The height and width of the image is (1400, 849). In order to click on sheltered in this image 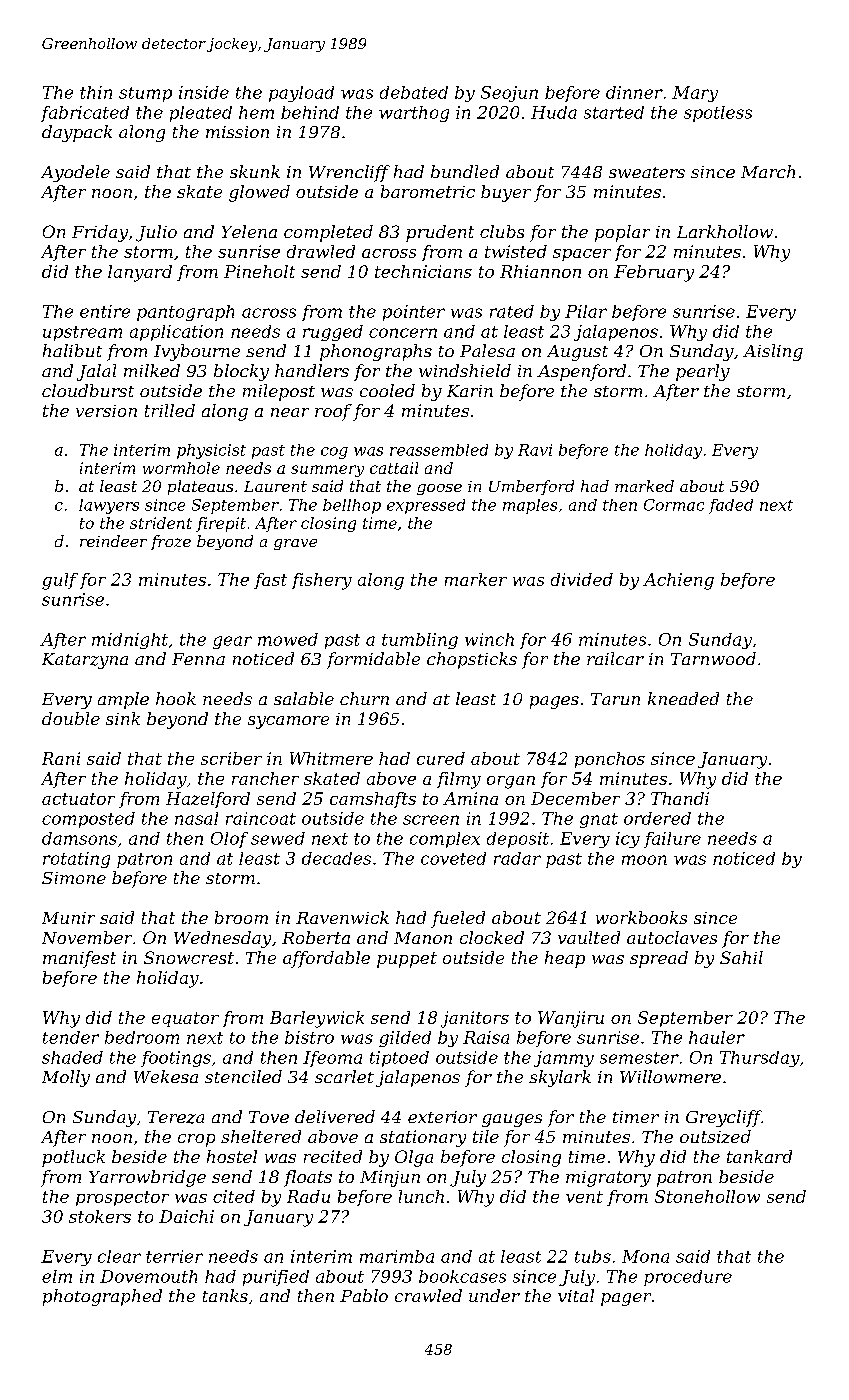, I will do `click(261, 1136)`.
